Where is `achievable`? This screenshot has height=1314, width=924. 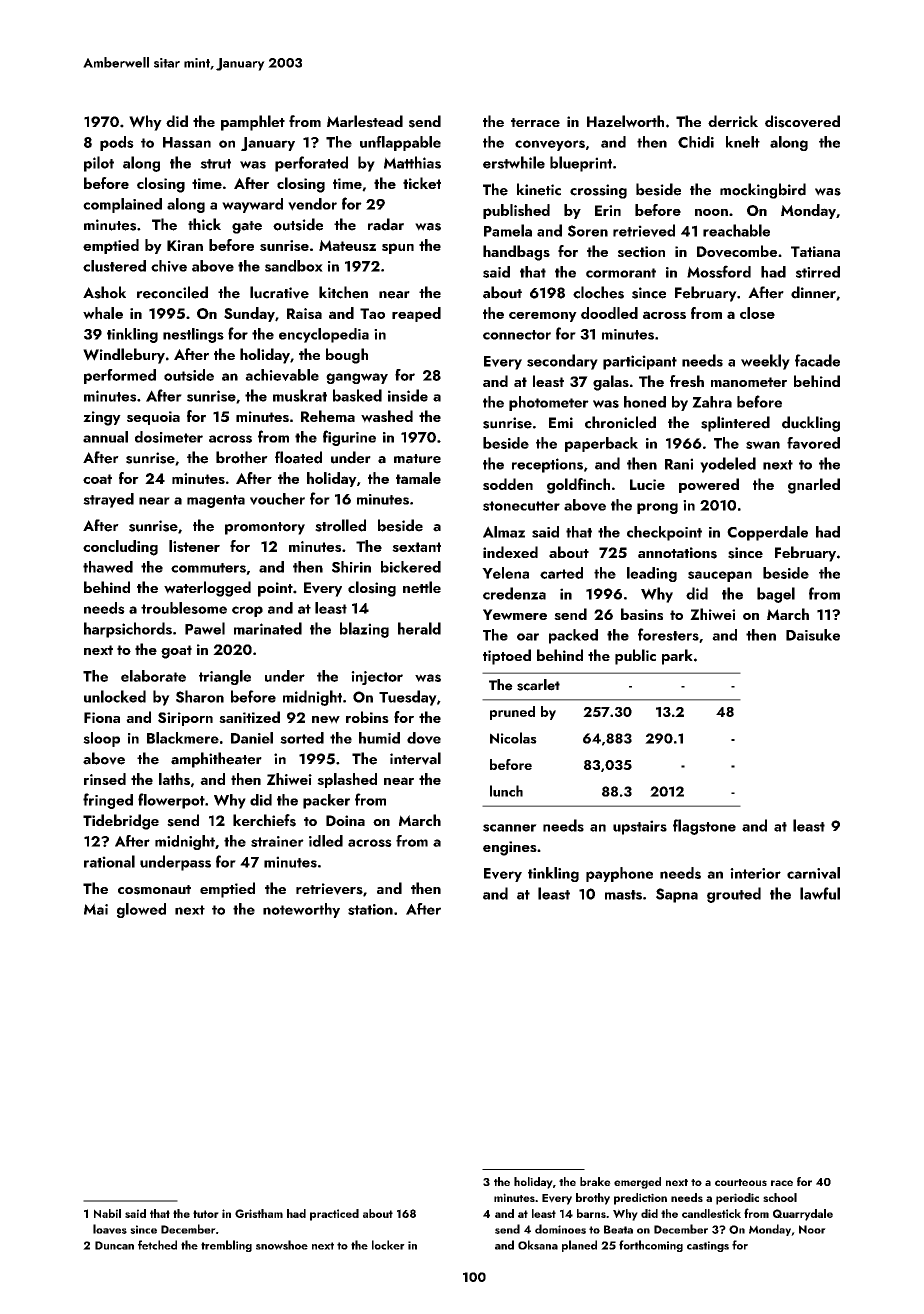 achievable is located at coordinates (282, 375).
